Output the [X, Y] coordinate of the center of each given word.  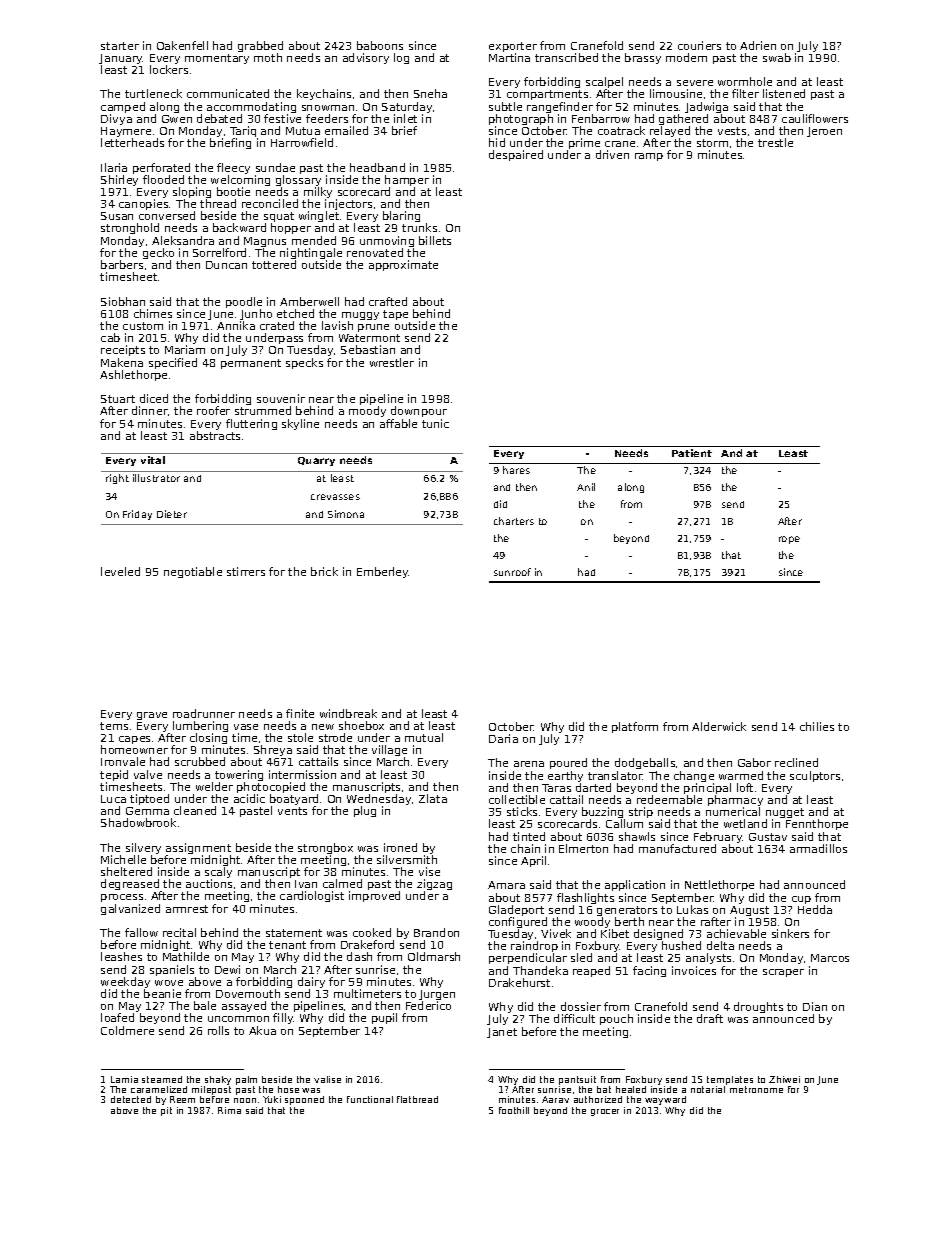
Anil [586, 487]
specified [173, 363]
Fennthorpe [817, 825]
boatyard [294, 799]
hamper [407, 180]
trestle [775, 142]
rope [789, 540]
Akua [262, 1030]
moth [268, 57]
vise [429, 871]
